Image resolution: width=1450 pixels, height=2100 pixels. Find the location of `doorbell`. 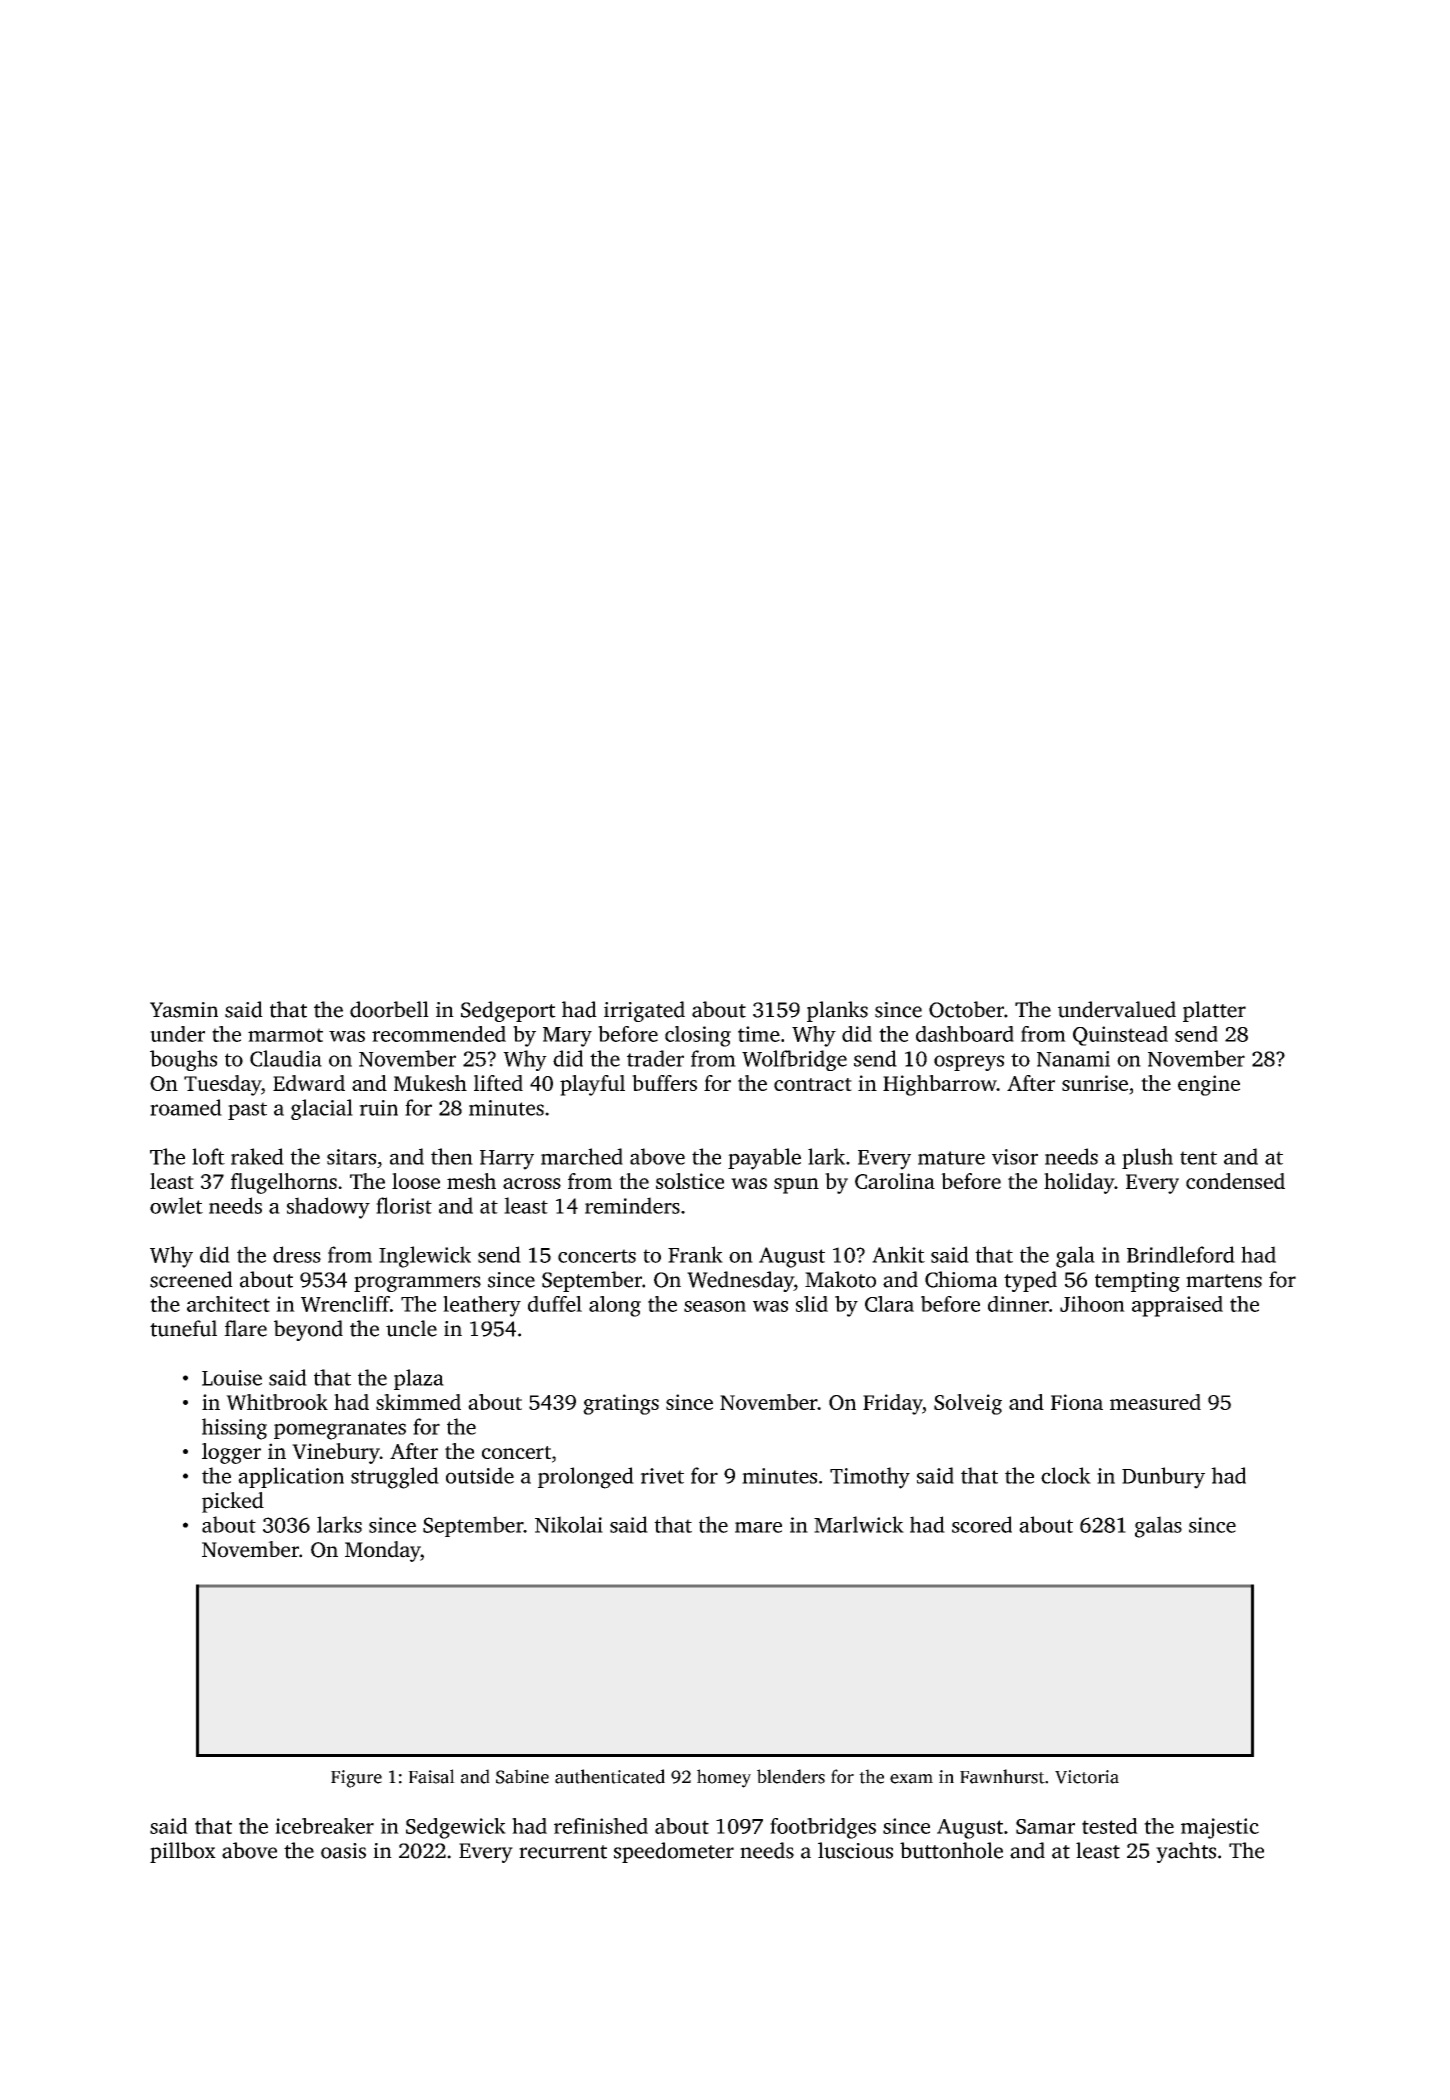

doorbell is located at coordinates (389, 1009).
